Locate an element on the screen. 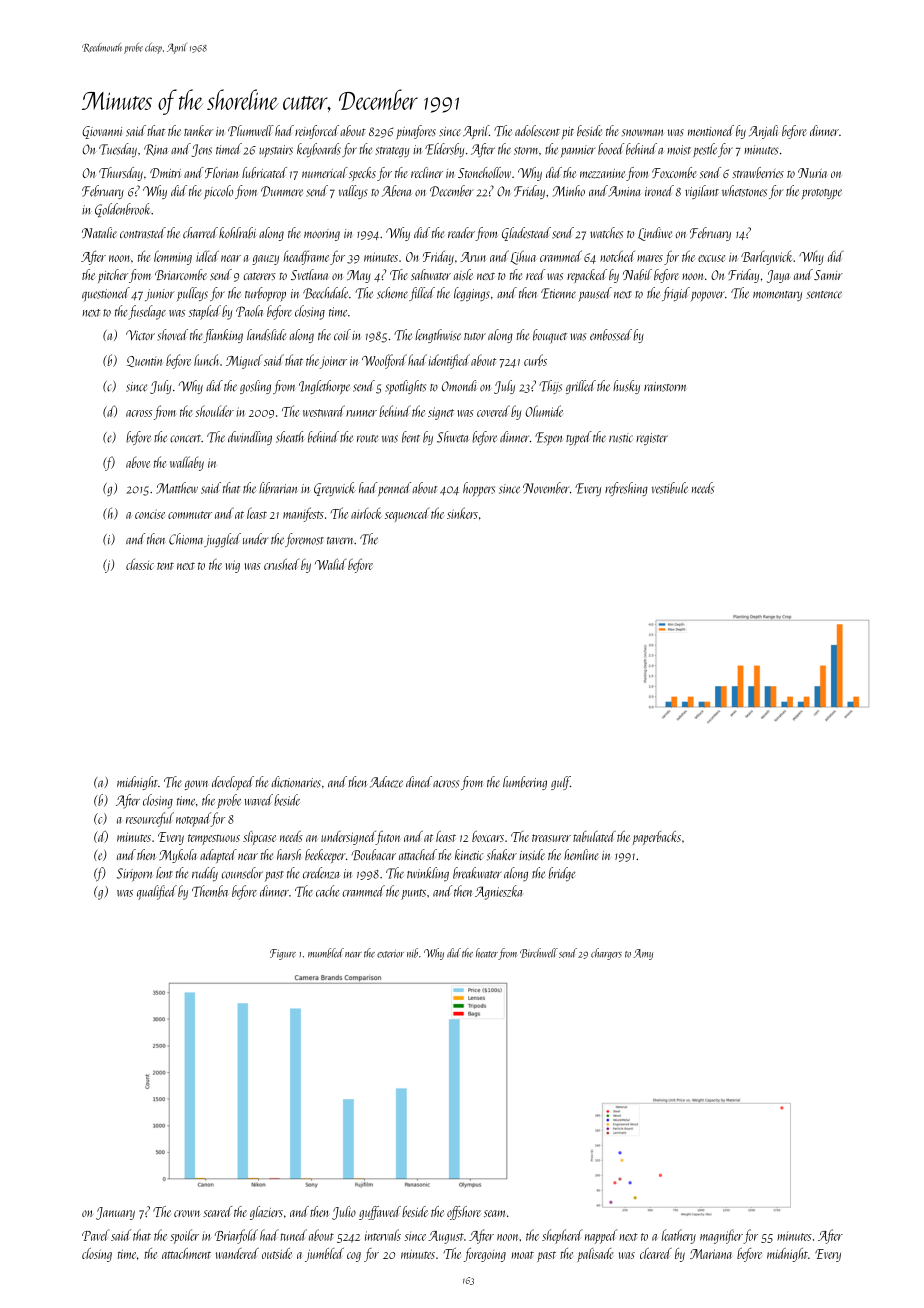 This screenshot has width=924, height=1308. kinetic is located at coordinates (469, 854).
